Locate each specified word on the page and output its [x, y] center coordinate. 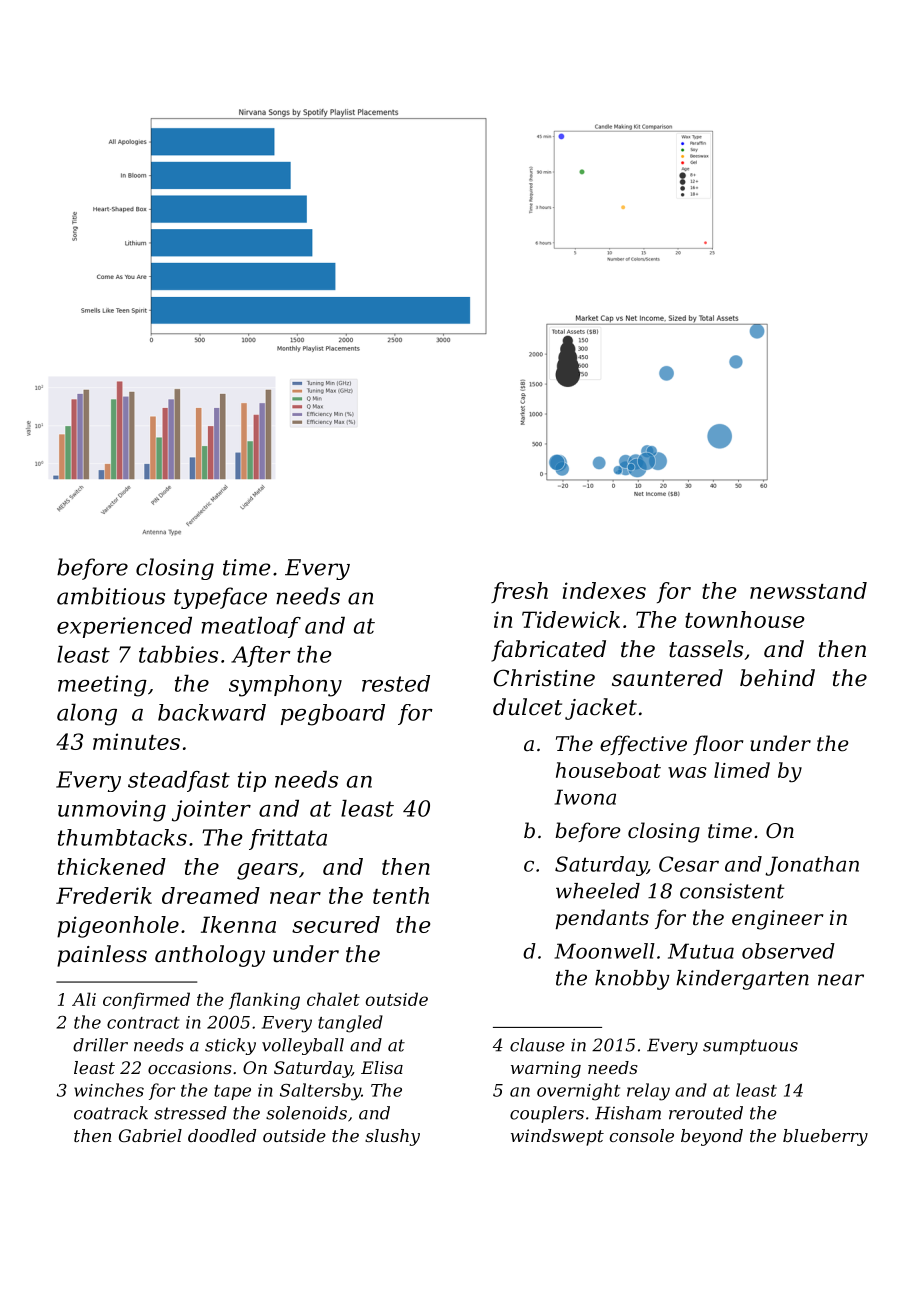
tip [252, 781]
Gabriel [150, 1135]
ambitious [111, 596]
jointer [211, 811]
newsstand [808, 590]
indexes [604, 590]
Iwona [585, 797]
